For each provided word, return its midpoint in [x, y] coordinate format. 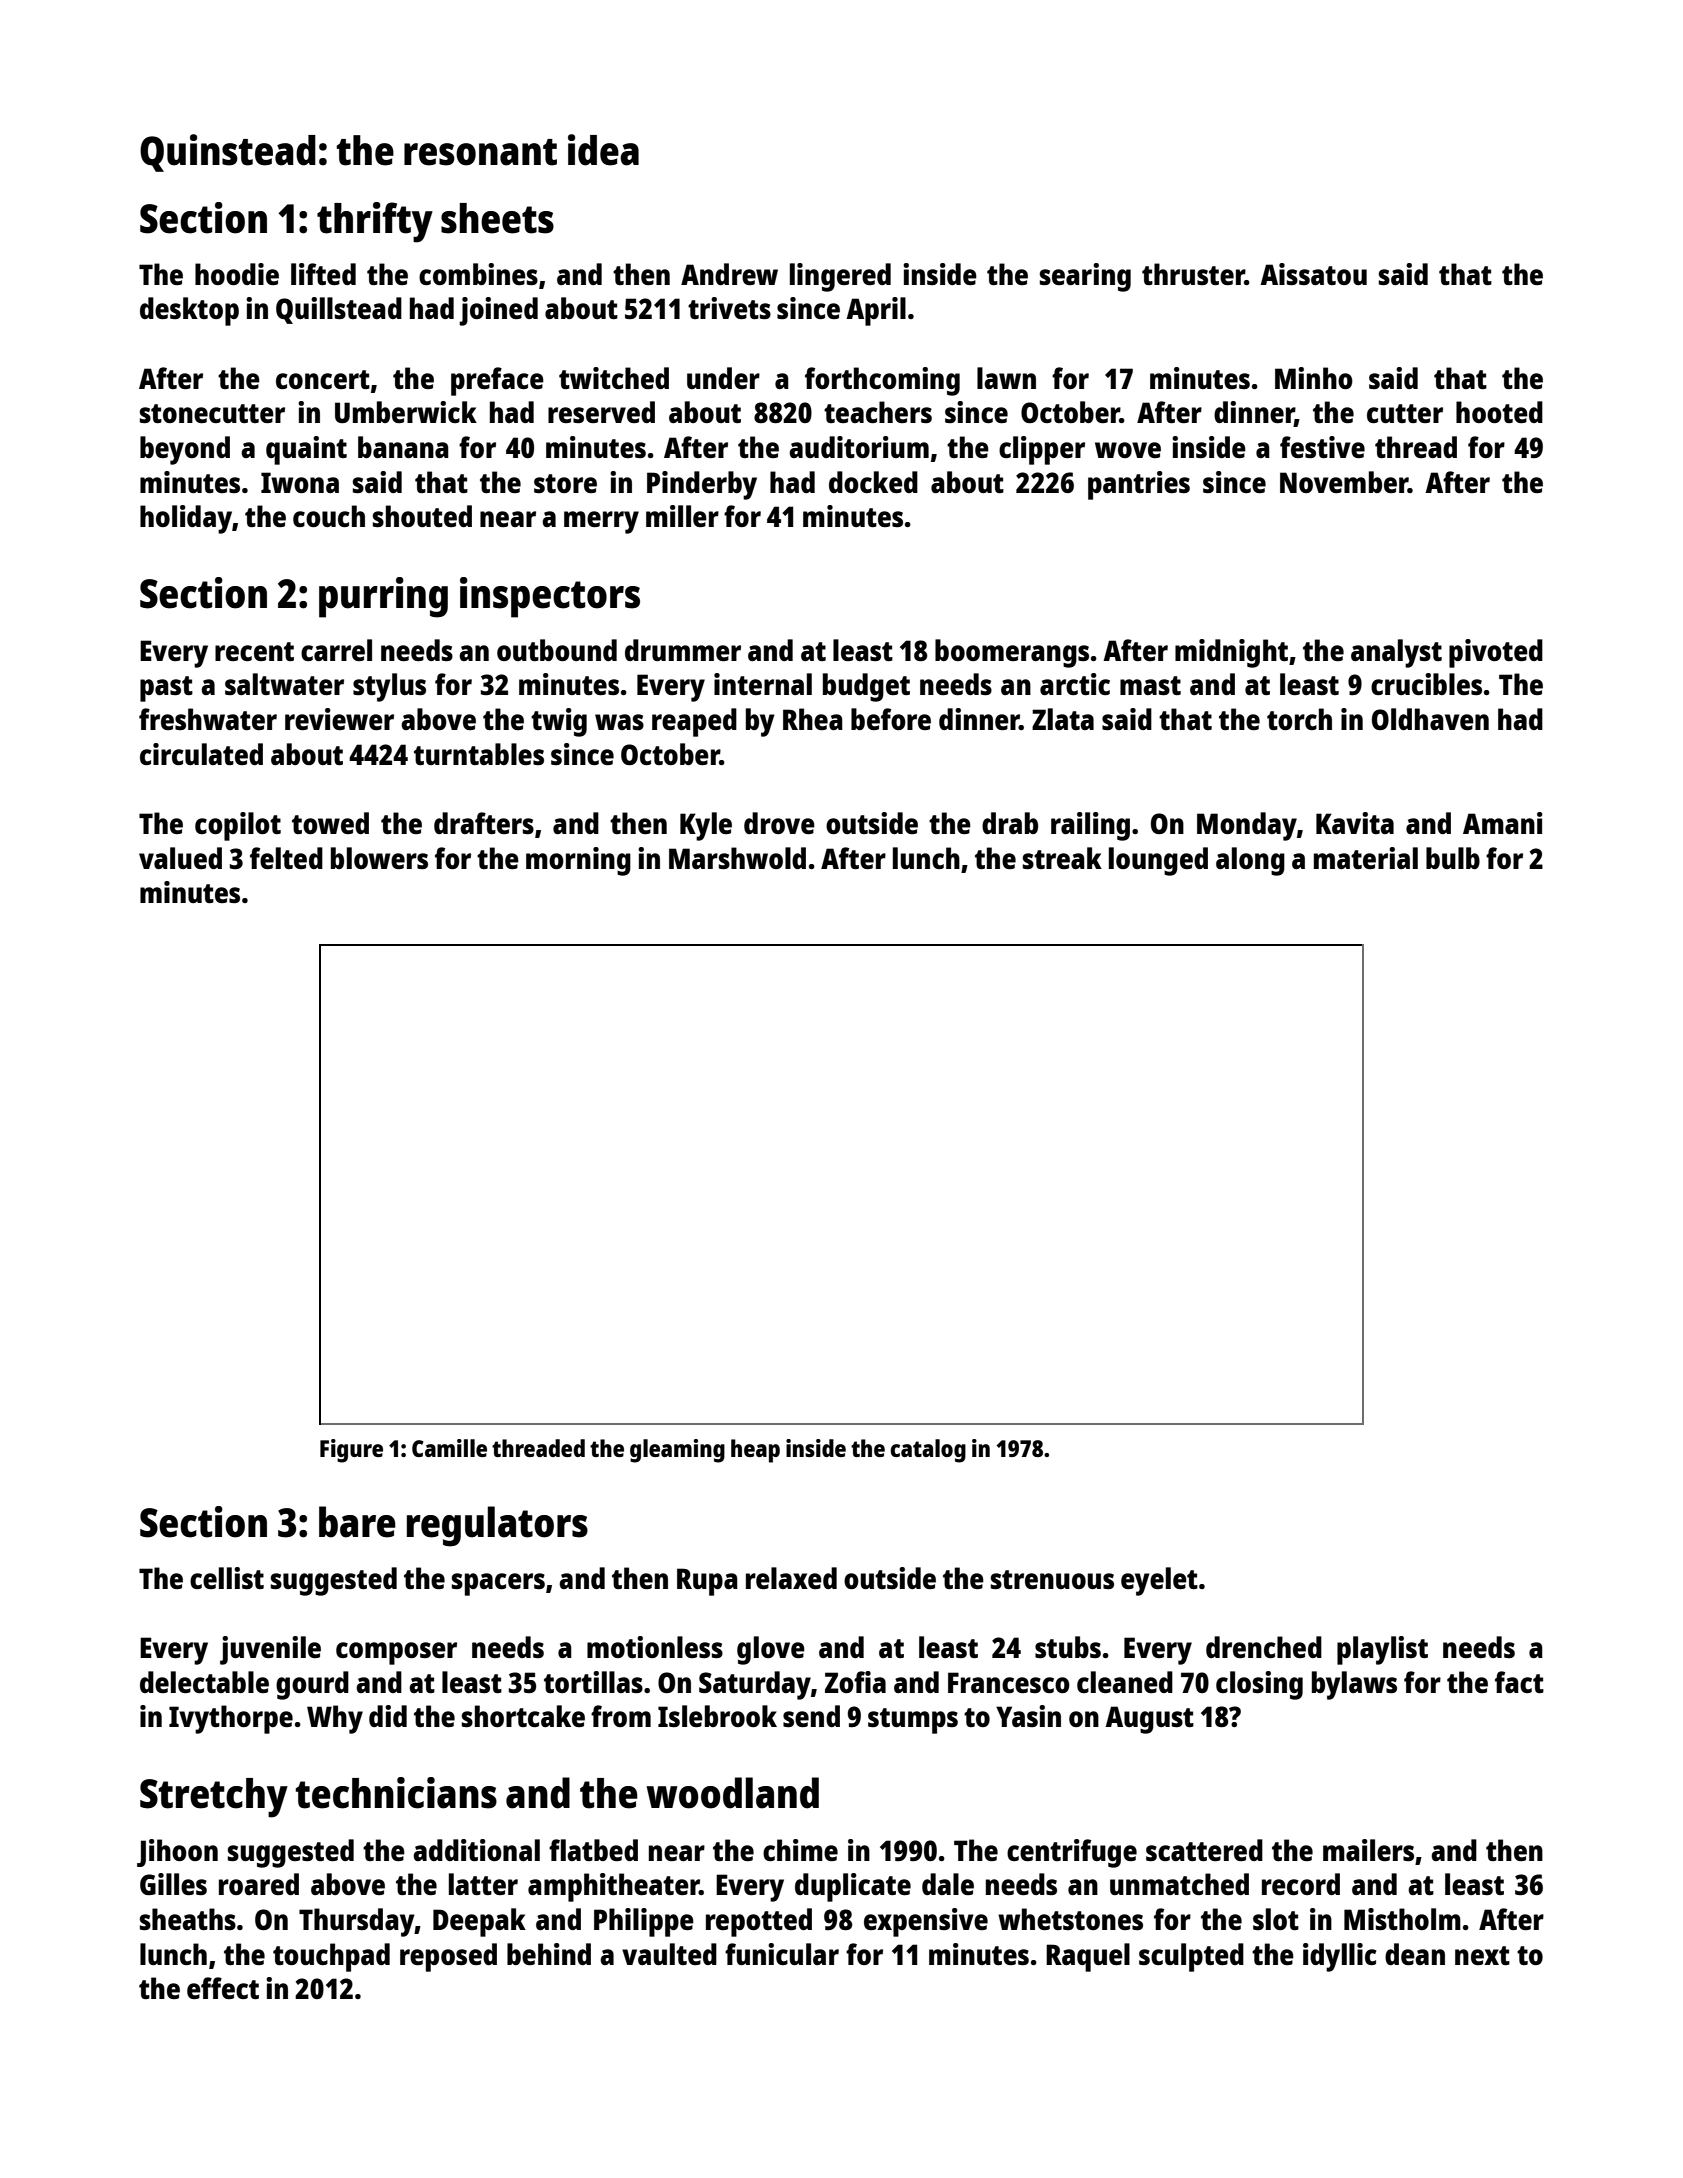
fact [1519, 1682]
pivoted [1496, 653]
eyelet [1159, 1581]
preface [497, 381]
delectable [204, 1682]
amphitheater [614, 1887]
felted [286, 858]
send [811, 1716]
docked [873, 482]
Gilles [173, 1884]
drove [779, 823]
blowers [379, 858]
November [1344, 482]
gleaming [677, 1451]
